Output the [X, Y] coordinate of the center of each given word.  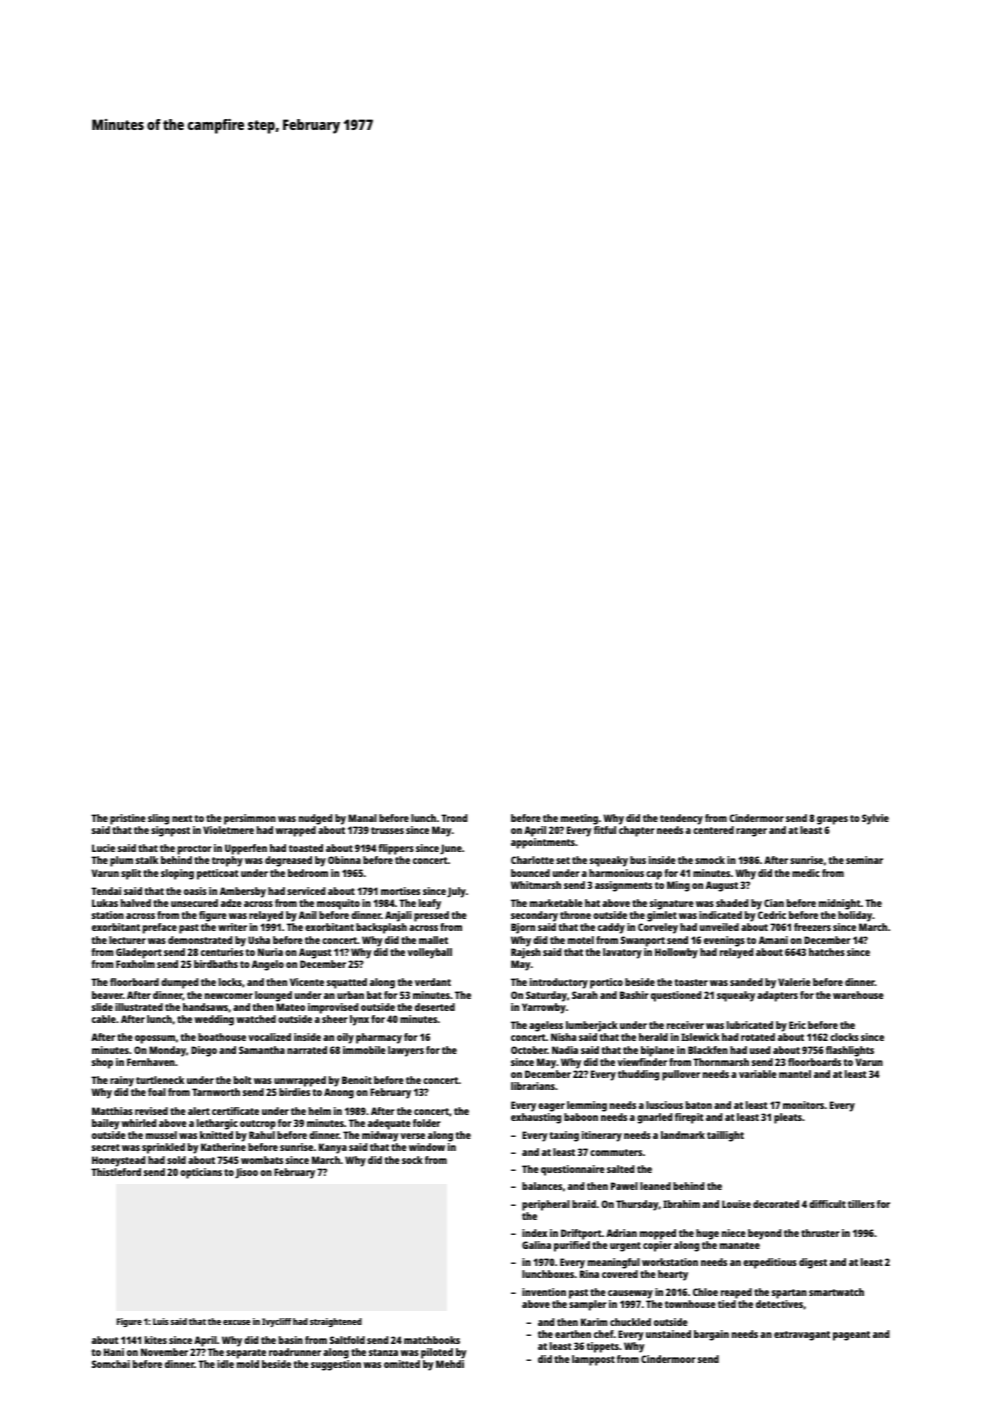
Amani [773, 940]
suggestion [336, 1365]
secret [106, 1147]
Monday [167, 1051]
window [427, 1147]
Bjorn [523, 928]
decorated [776, 1204]
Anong [339, 1093]
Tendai [106, 891]
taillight [725, 1136]
